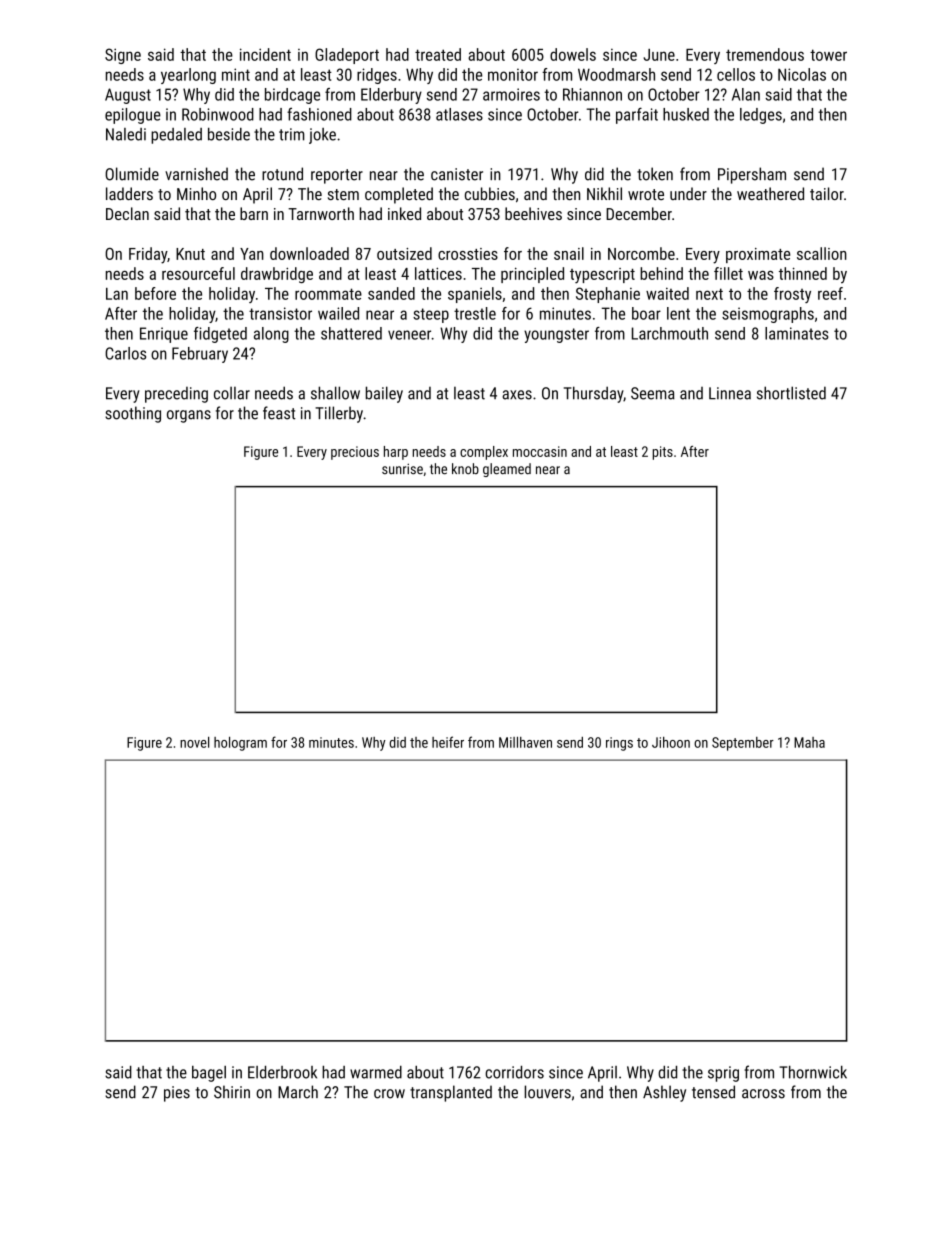 This image has height=1233, width=952. I want to click on Gladeport, so click(347, 56).
